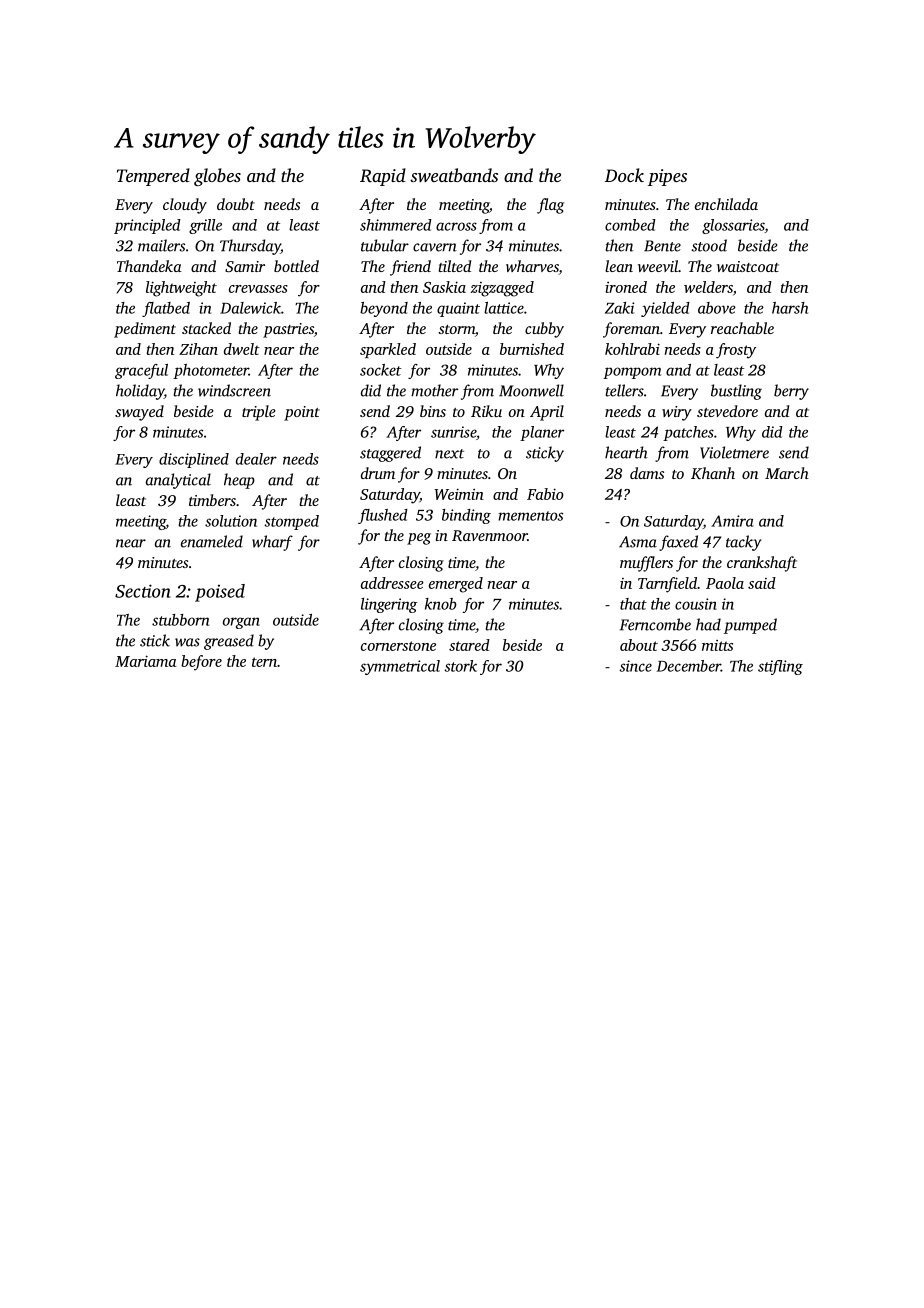 This screenshot has width=924, height=1308. Describe the element at coordinates (398, 646) in the screenshot. I see `cornerstone` at that location.
